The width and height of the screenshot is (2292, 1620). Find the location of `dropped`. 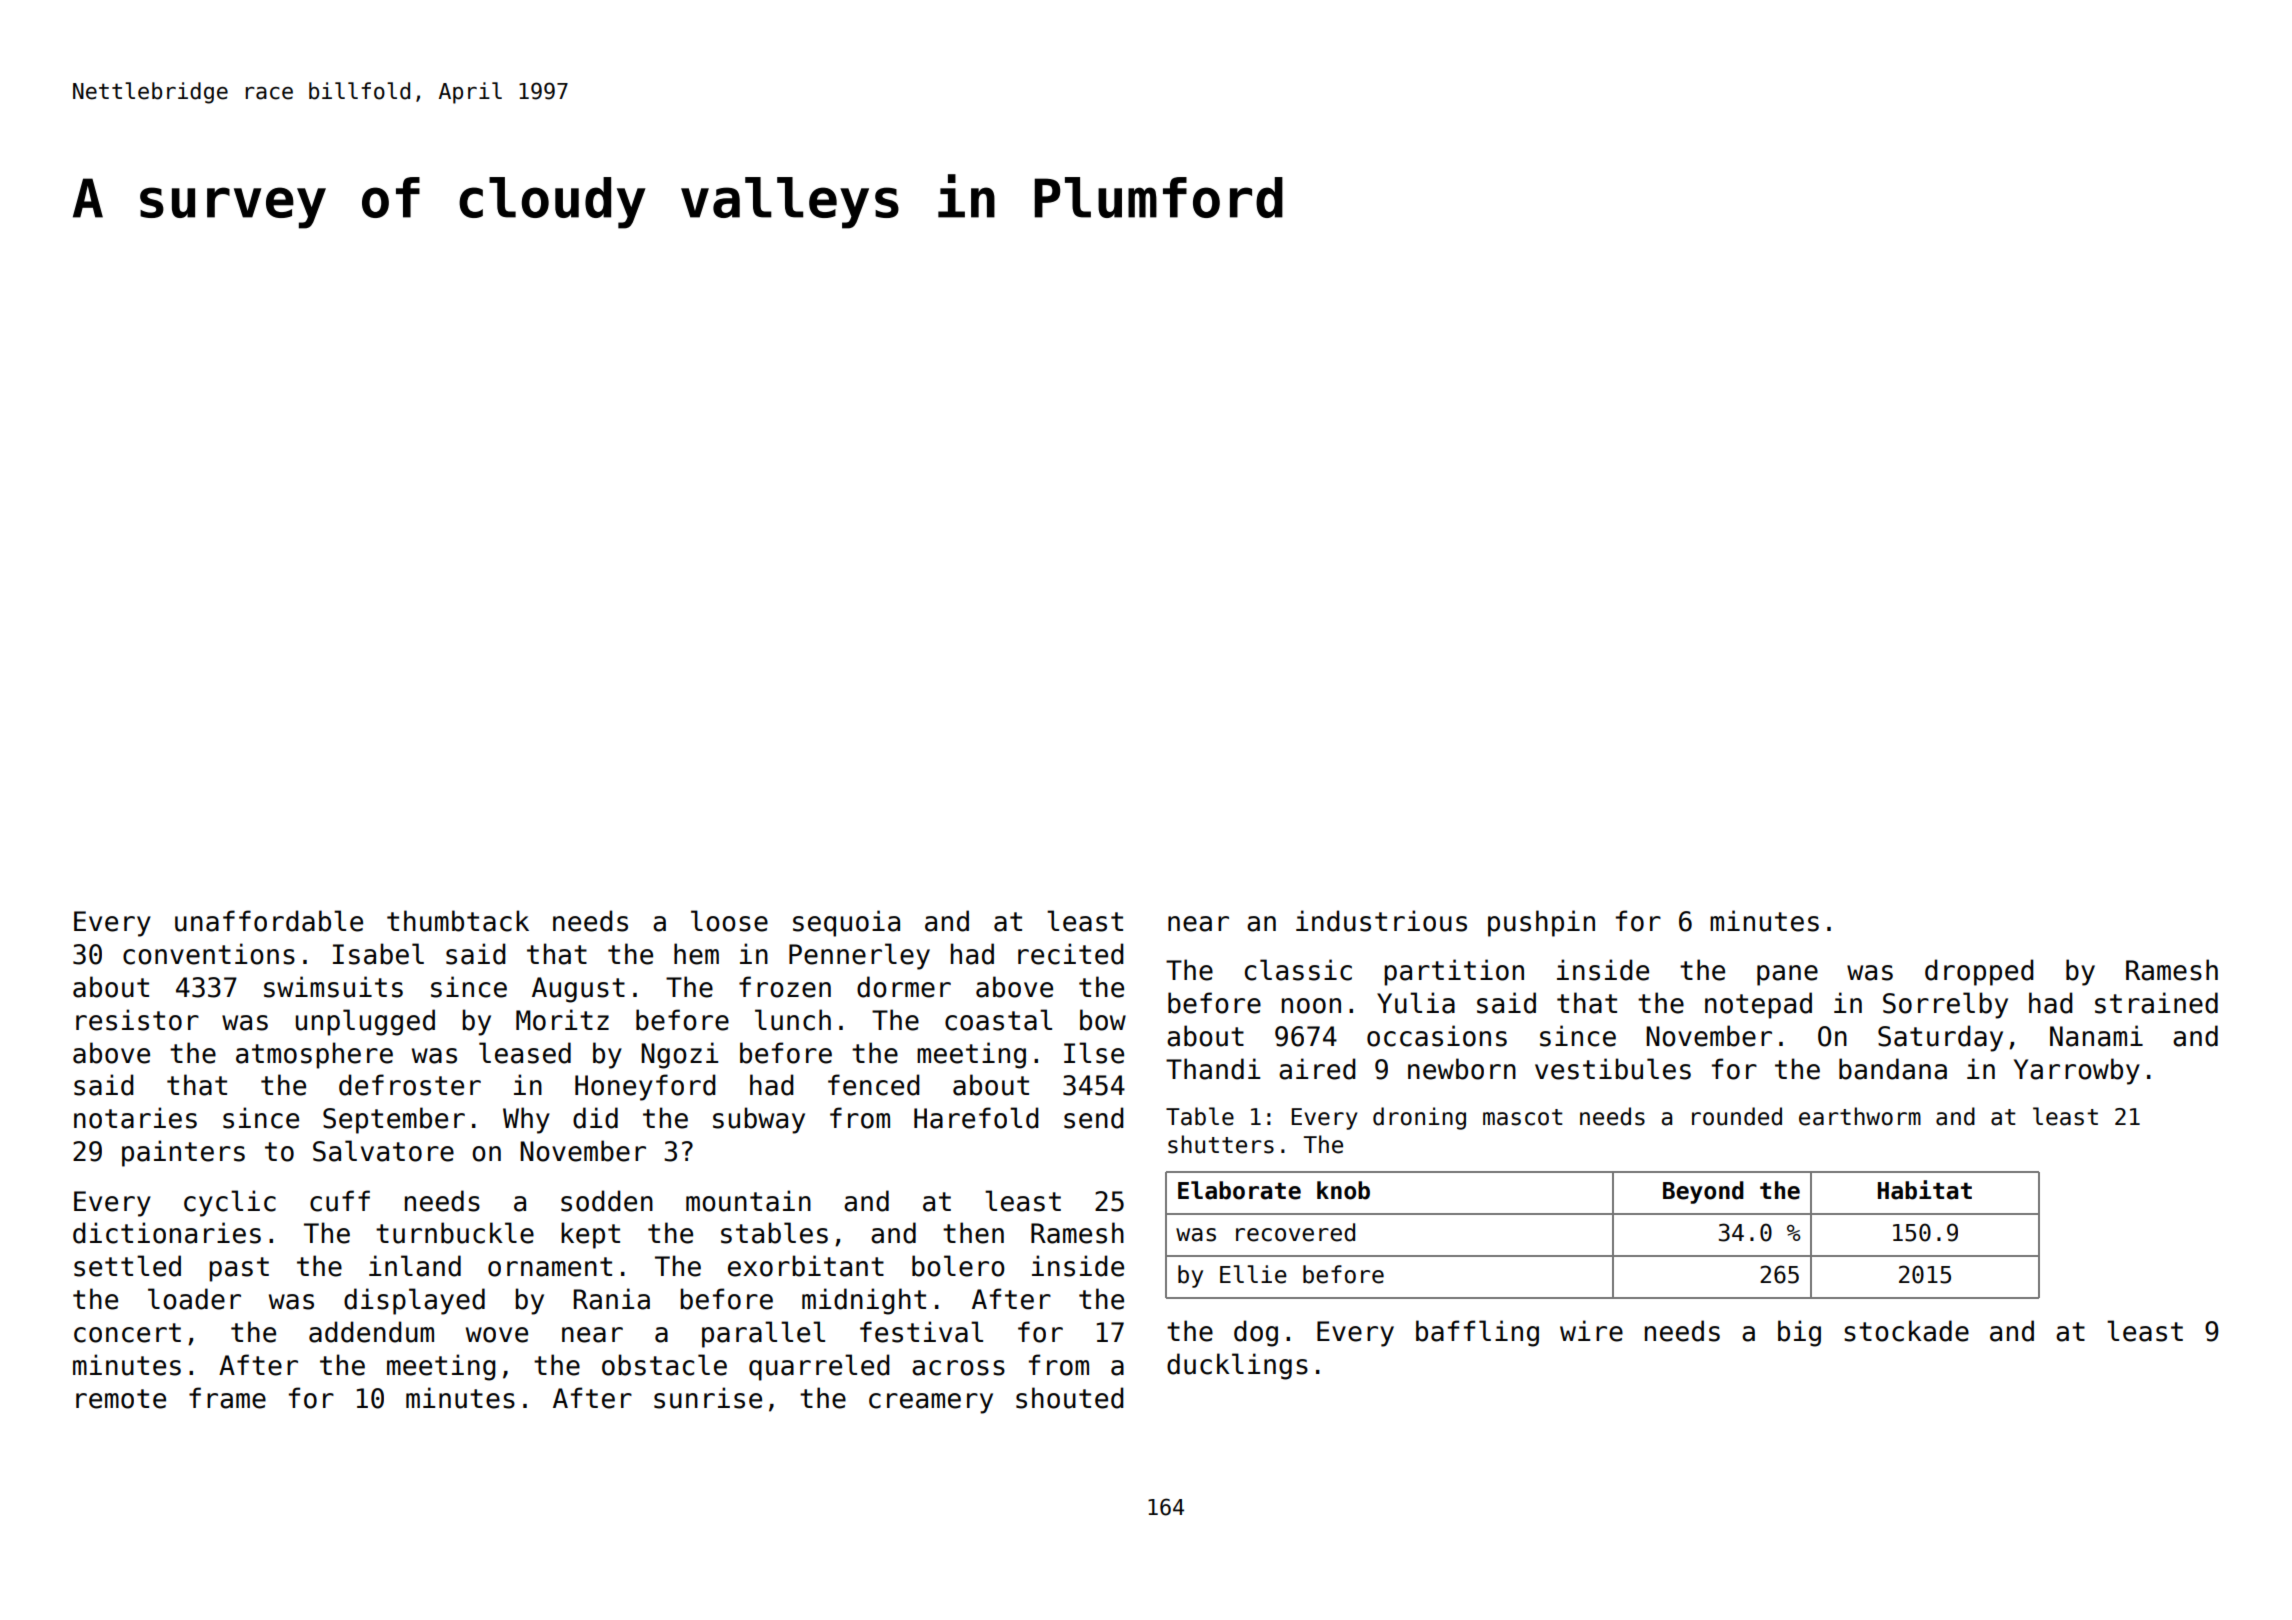

dropped is located at coordinates (1979, 972).
